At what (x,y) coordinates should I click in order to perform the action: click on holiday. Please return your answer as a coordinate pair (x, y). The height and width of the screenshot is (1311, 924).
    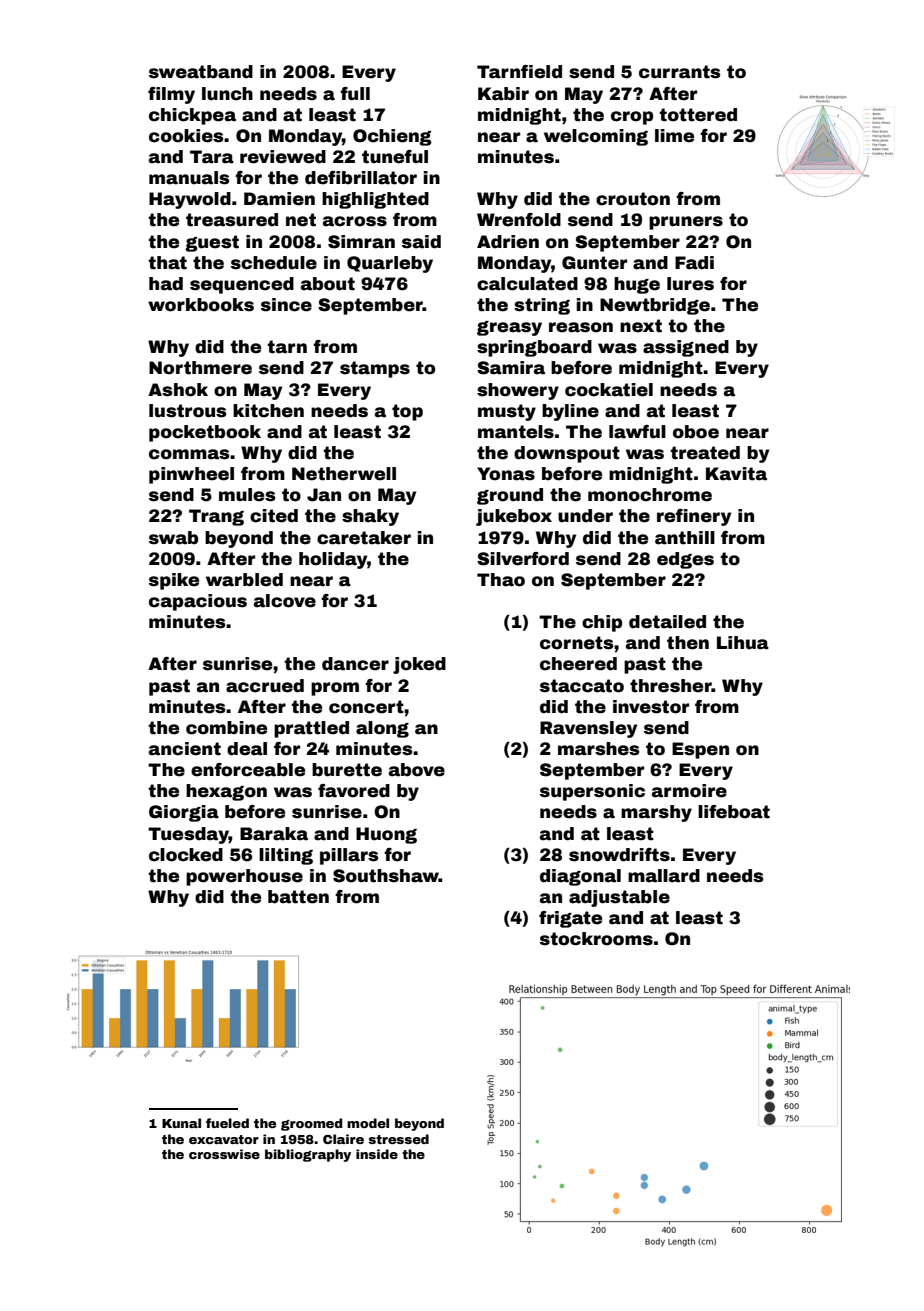
    Looking at the image, I should click on (333, 560).
